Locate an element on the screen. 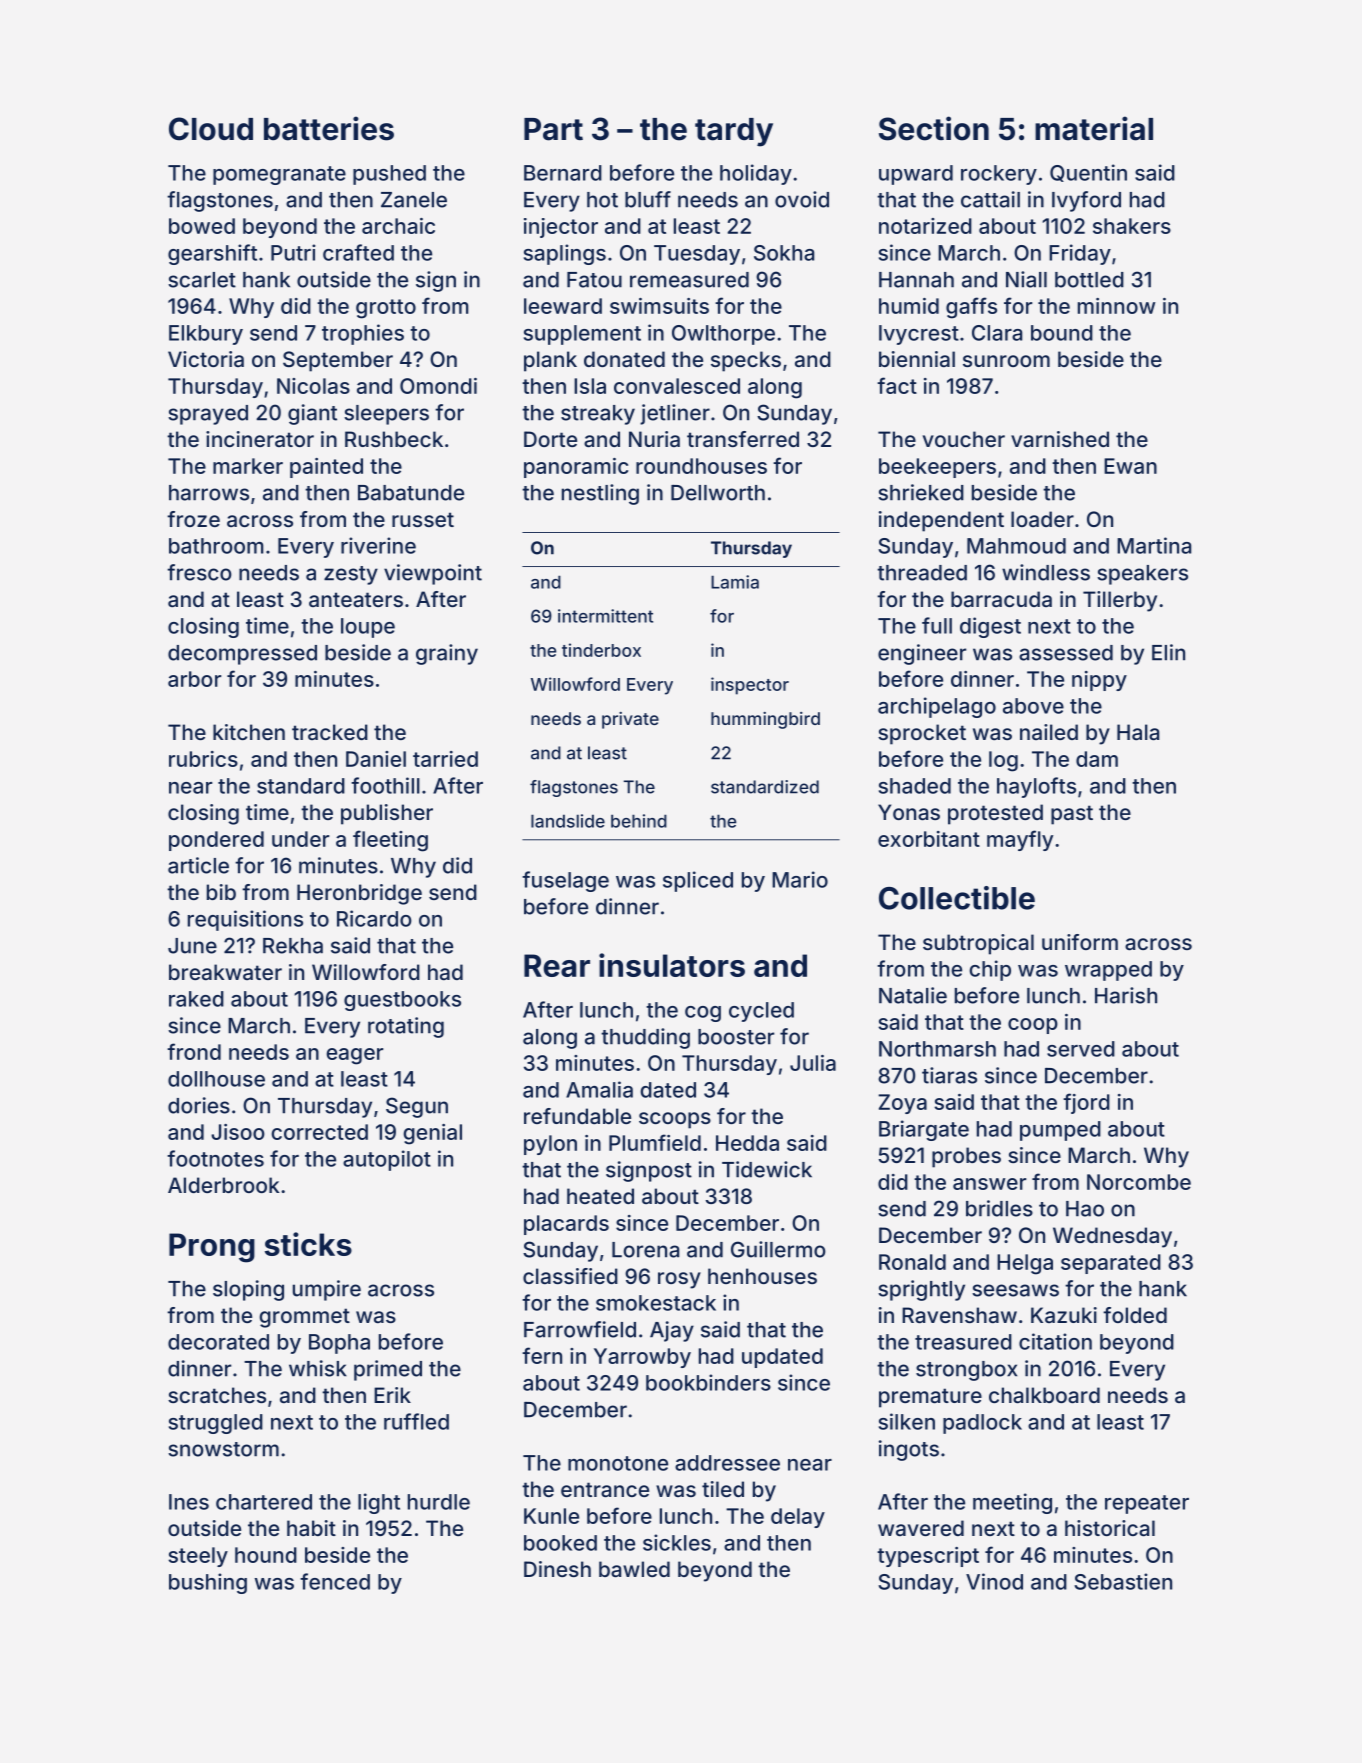  fenced is located at coordinates (335, 1581).
